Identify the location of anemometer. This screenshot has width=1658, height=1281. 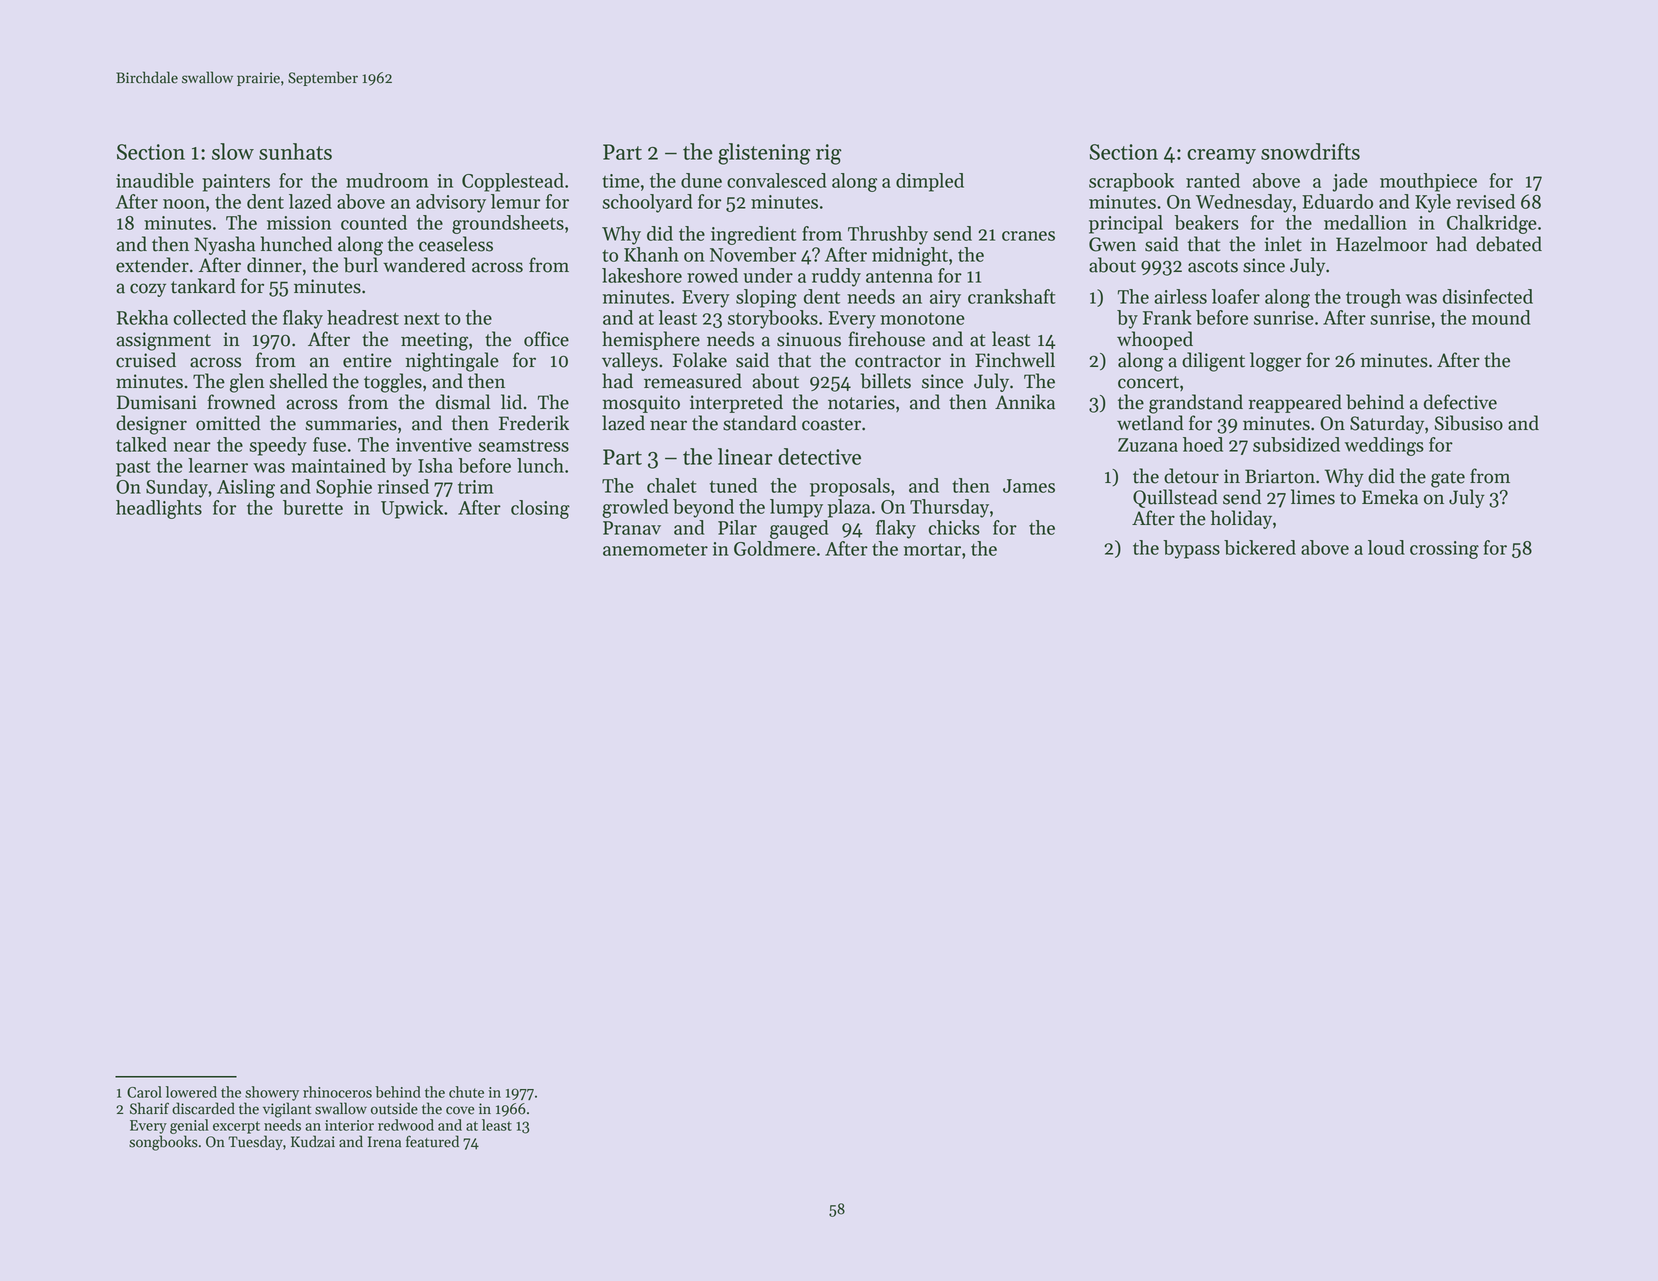
(655, 550).
